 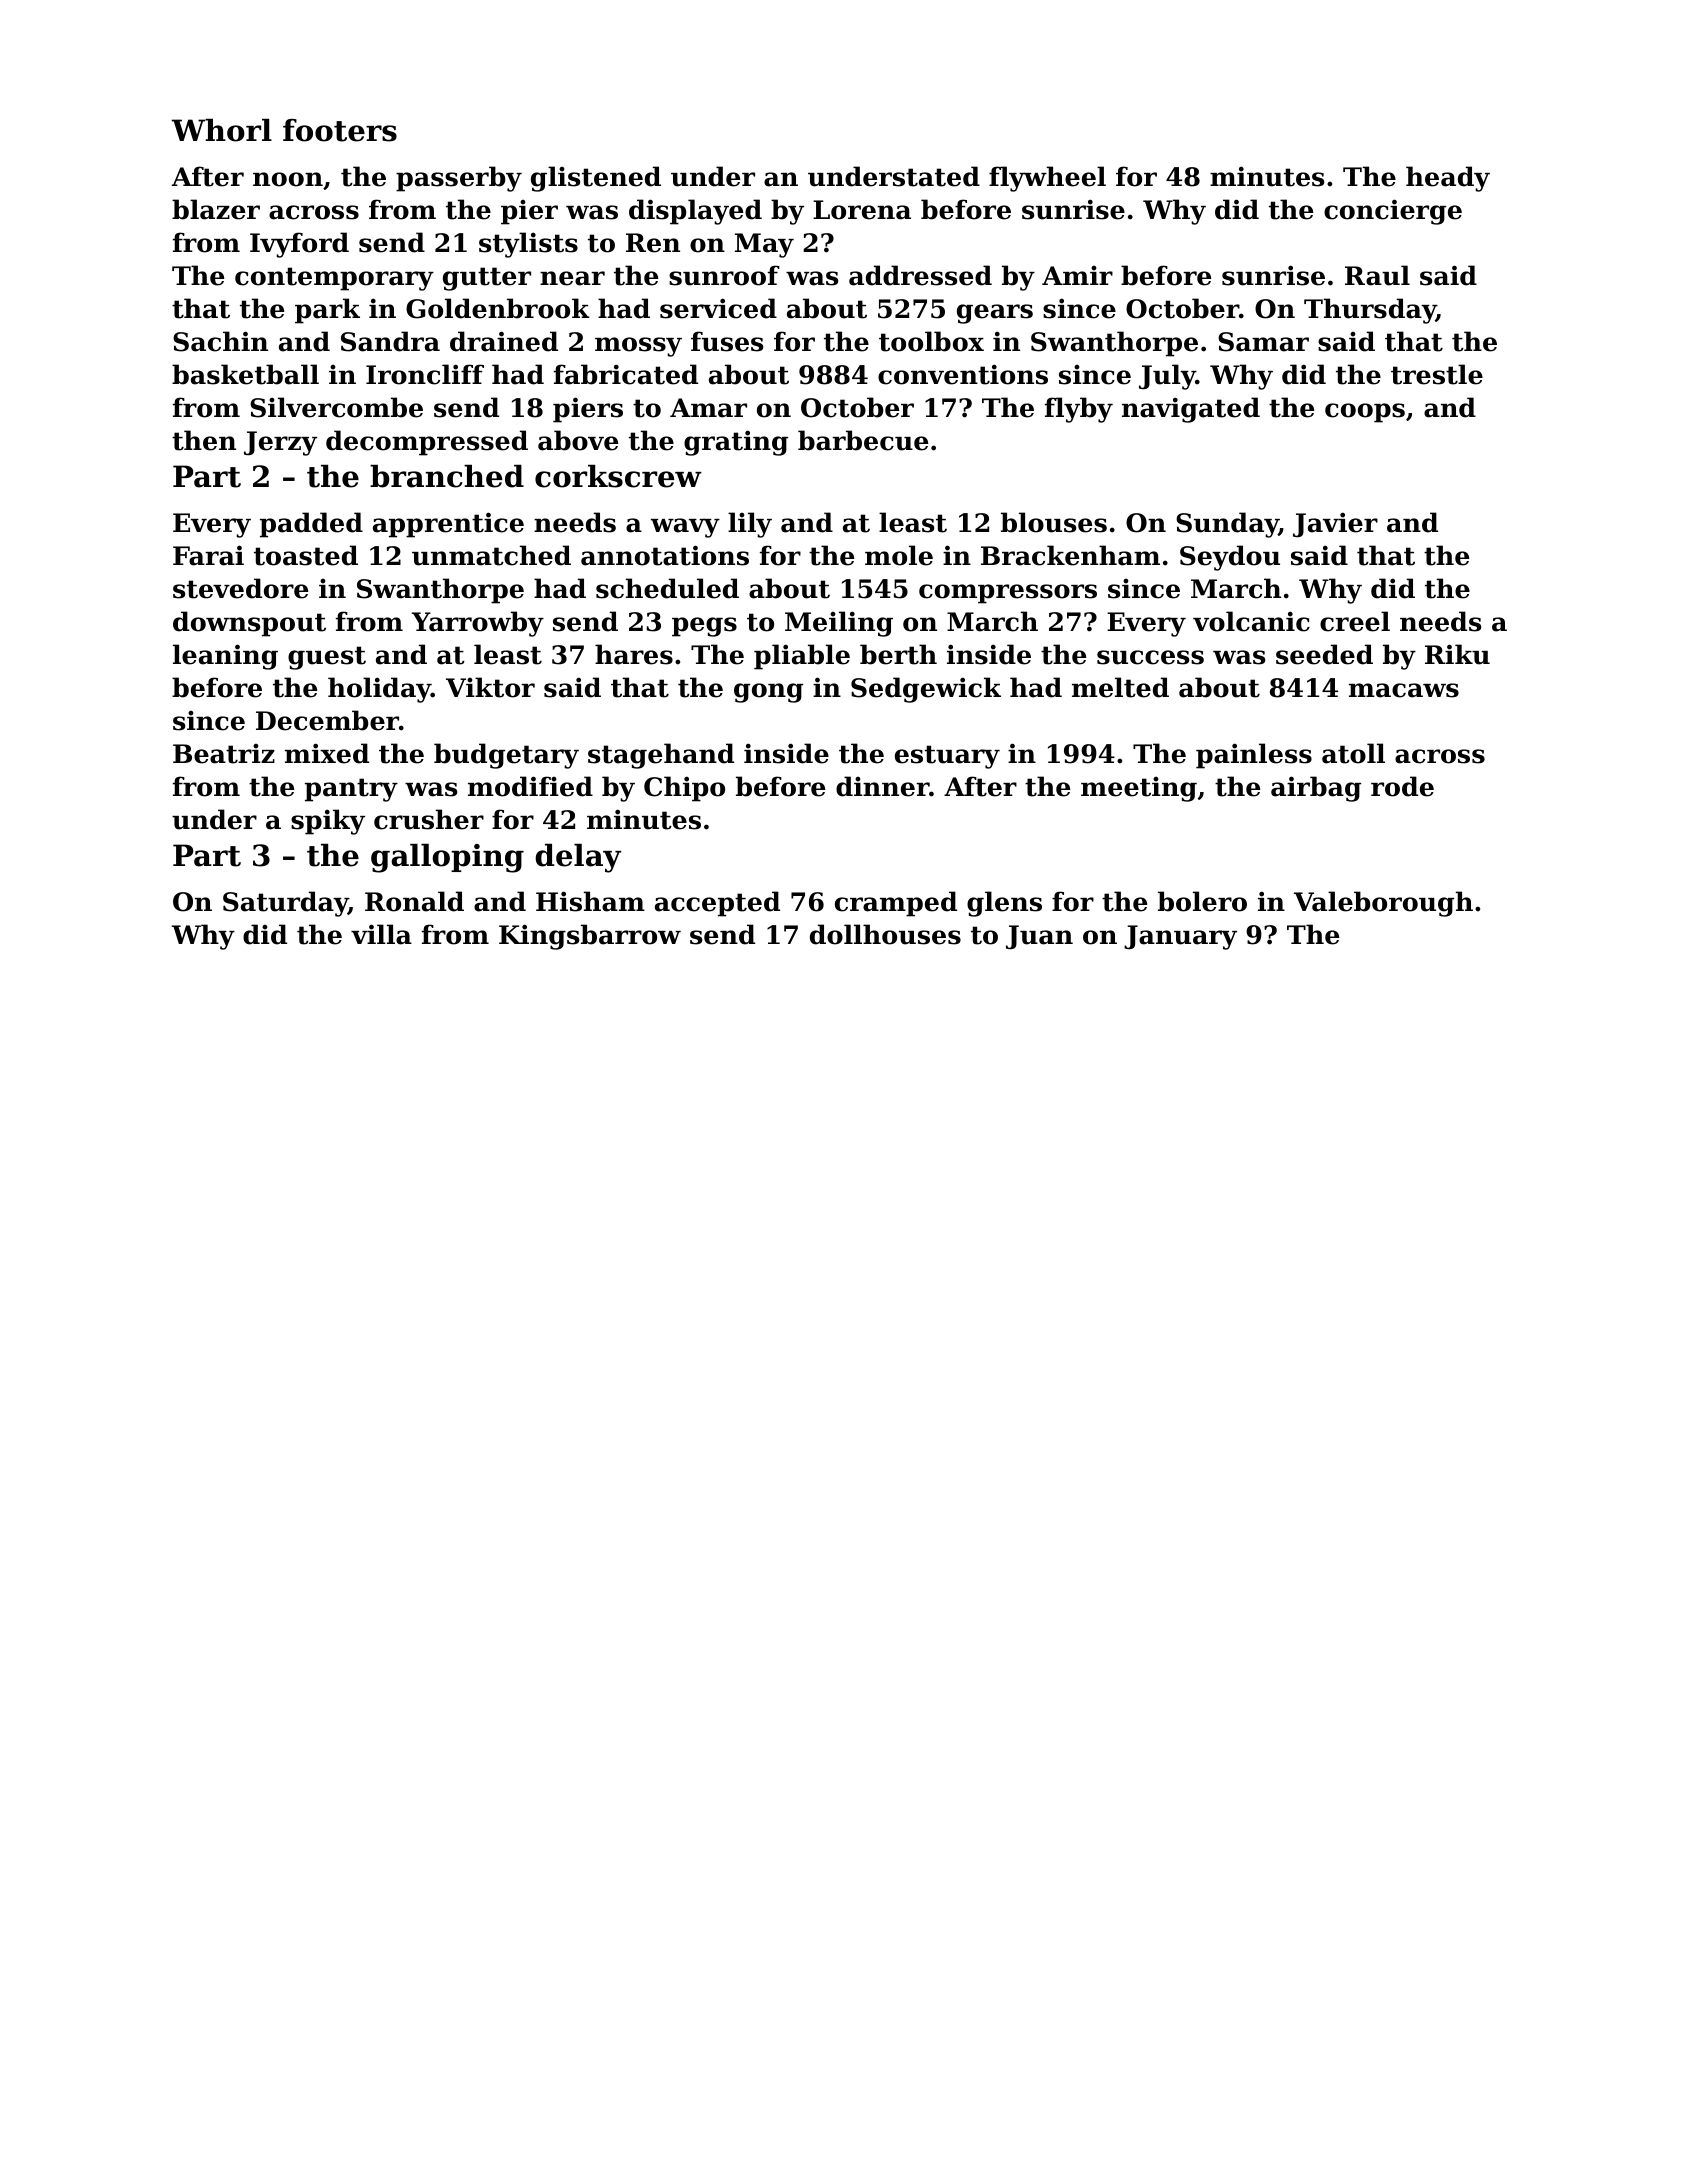 What do you see at coordinates (1202, 901) in the screenshot?
I see `bolero` at bounding box center [1202, 901].
